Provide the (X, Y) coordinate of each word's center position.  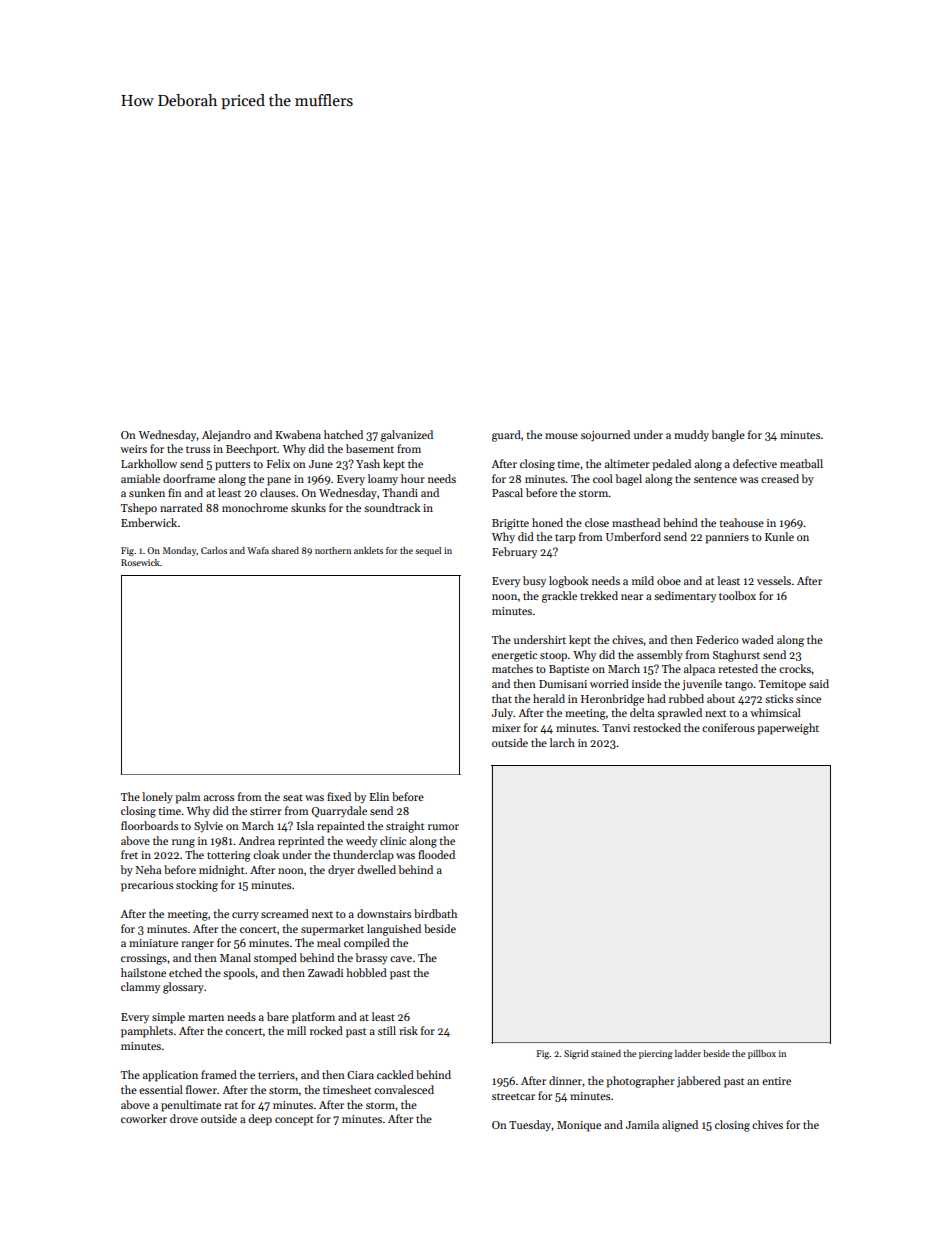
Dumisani (563, 684)
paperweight (788, 729)
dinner (565, 1080)
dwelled (377, 869)
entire (776, 1081)
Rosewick (140, 562)
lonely (157, 798)
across (219, 798)
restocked (657, 727)
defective (755, 463)
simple (168, 1018)
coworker (144, 1118)
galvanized (407, 436)
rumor (443, 827)
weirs (133, 449)
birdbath (435, 913)
